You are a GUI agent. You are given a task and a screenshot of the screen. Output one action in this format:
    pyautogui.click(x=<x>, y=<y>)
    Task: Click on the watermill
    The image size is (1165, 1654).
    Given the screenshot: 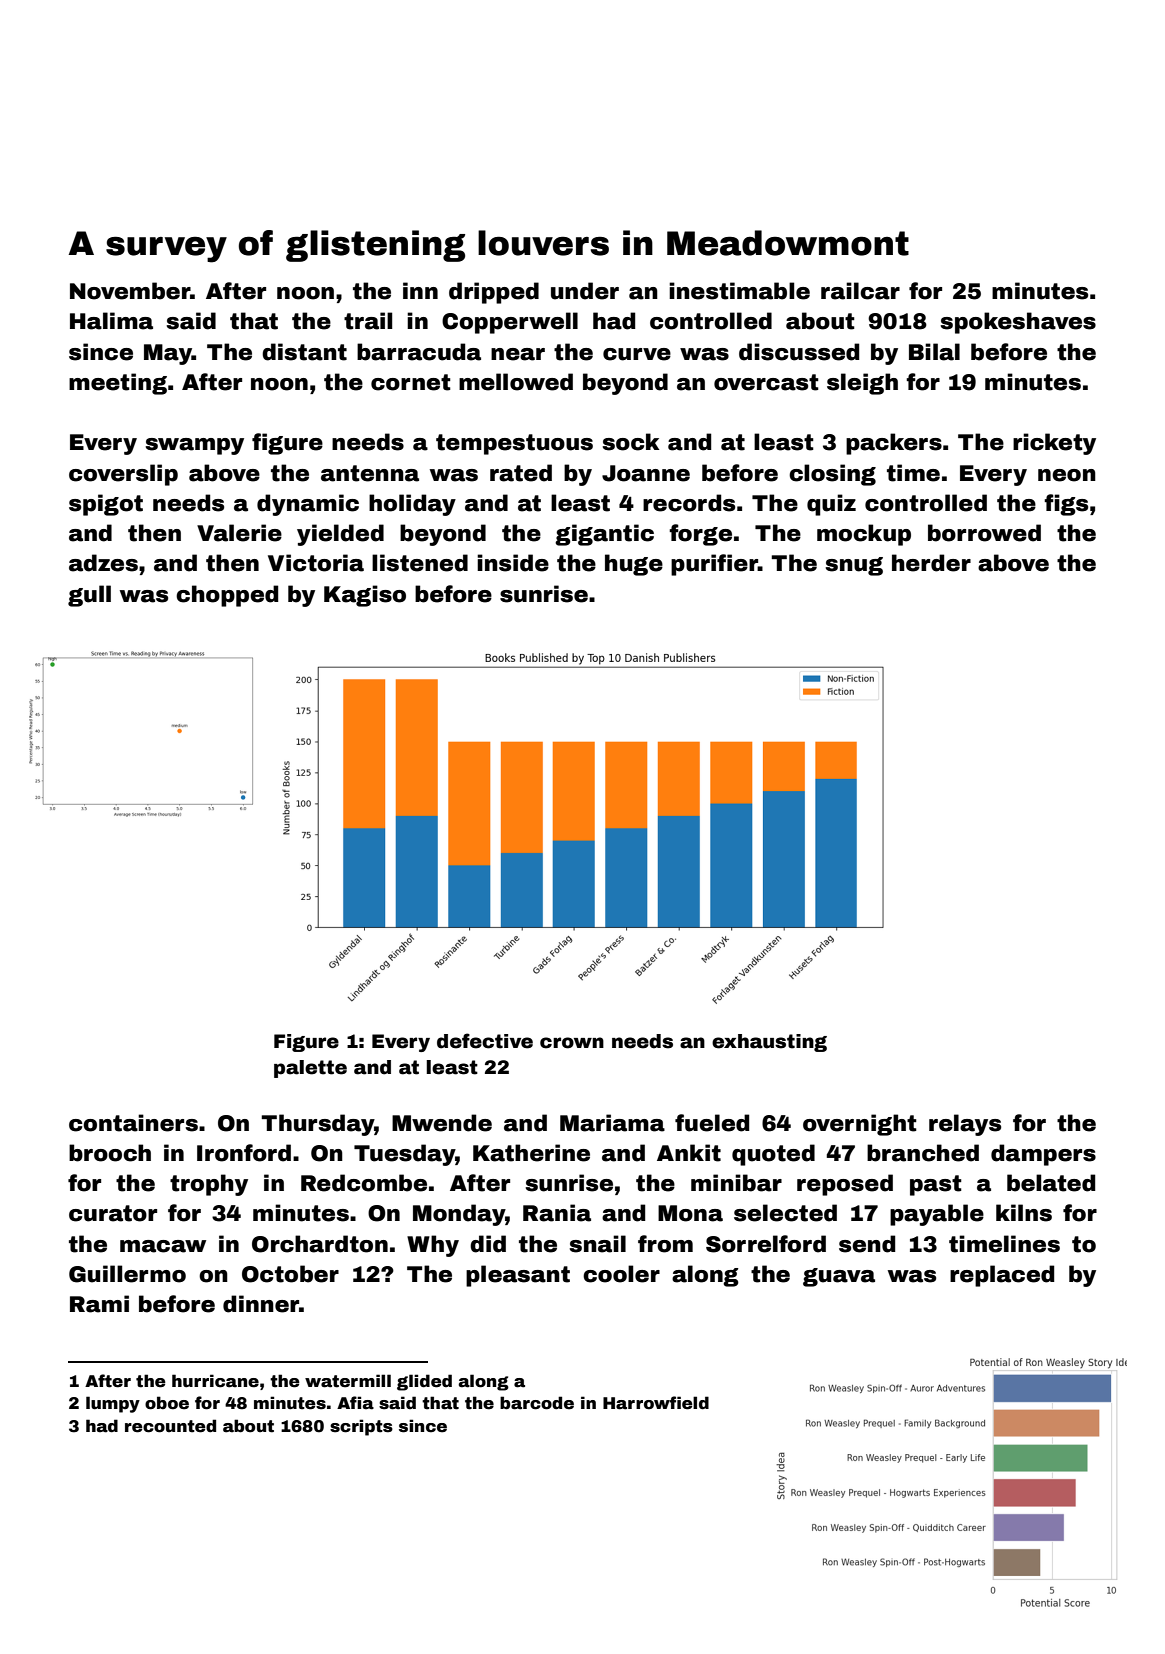 What is the action you would take?
    pyautogui.click(x=348, y=1381)
